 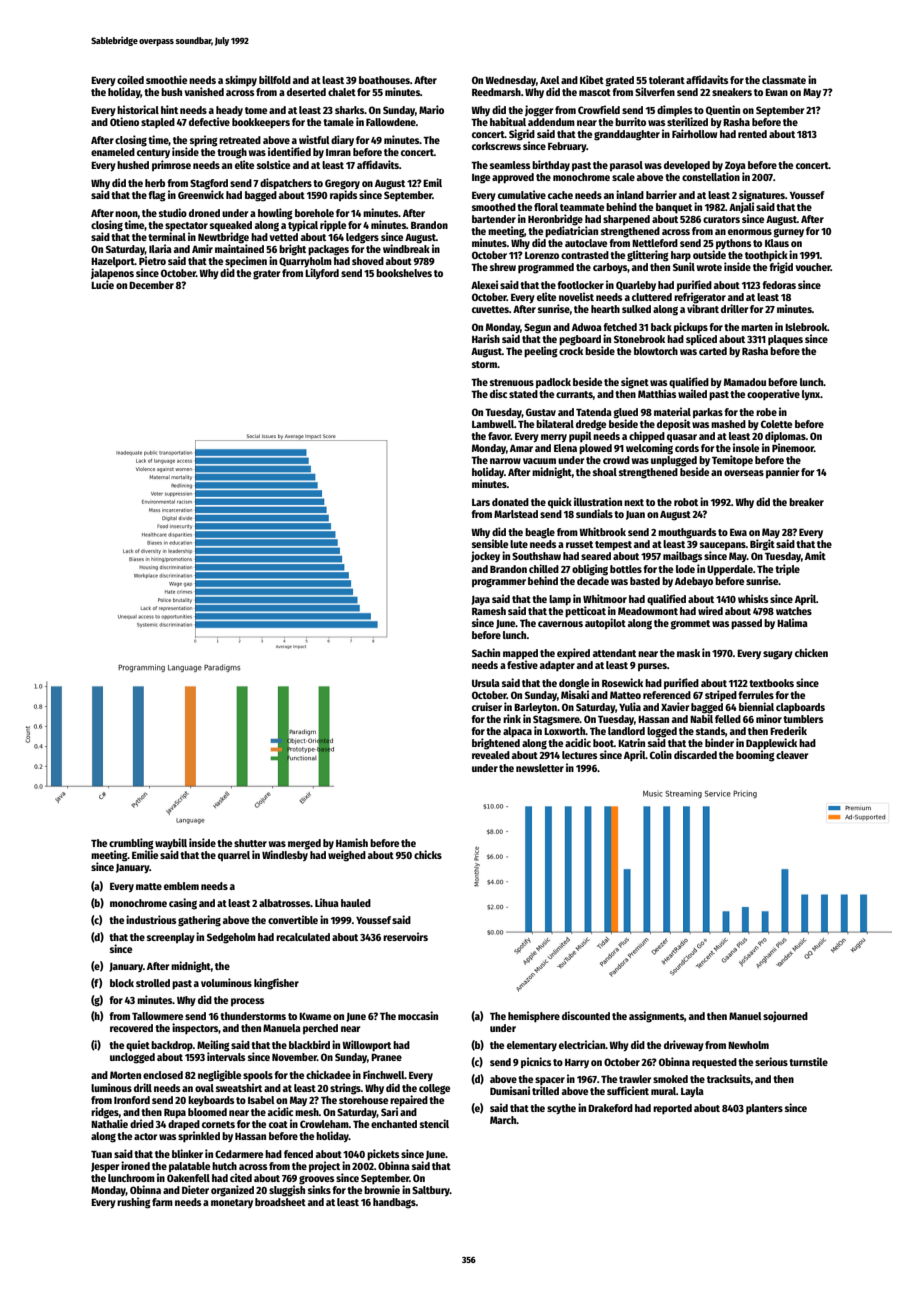 I want to click on overseas, so click(x=744, y=473).
